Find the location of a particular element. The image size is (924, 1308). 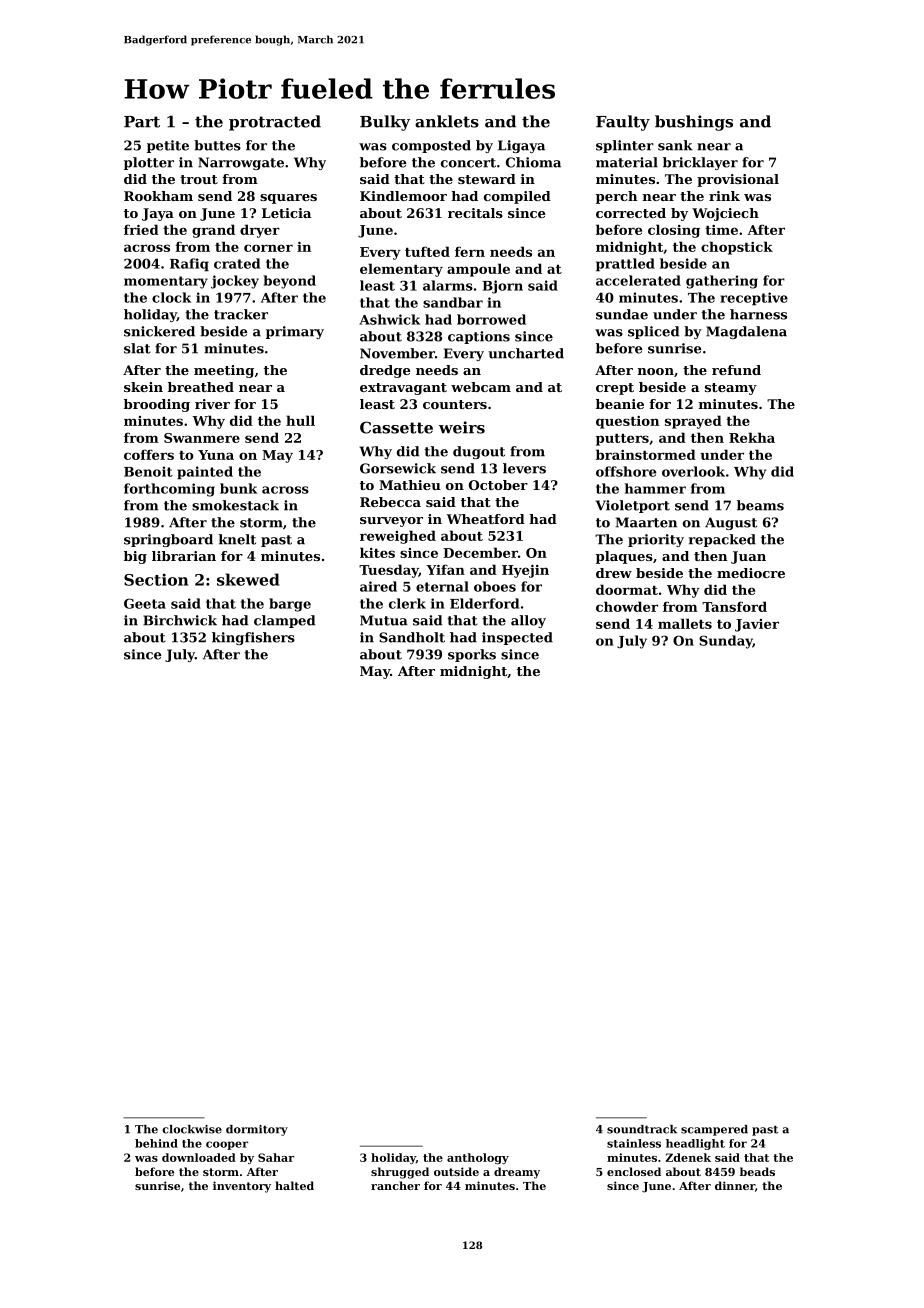

sporks is located at coordinates (472, 655).
